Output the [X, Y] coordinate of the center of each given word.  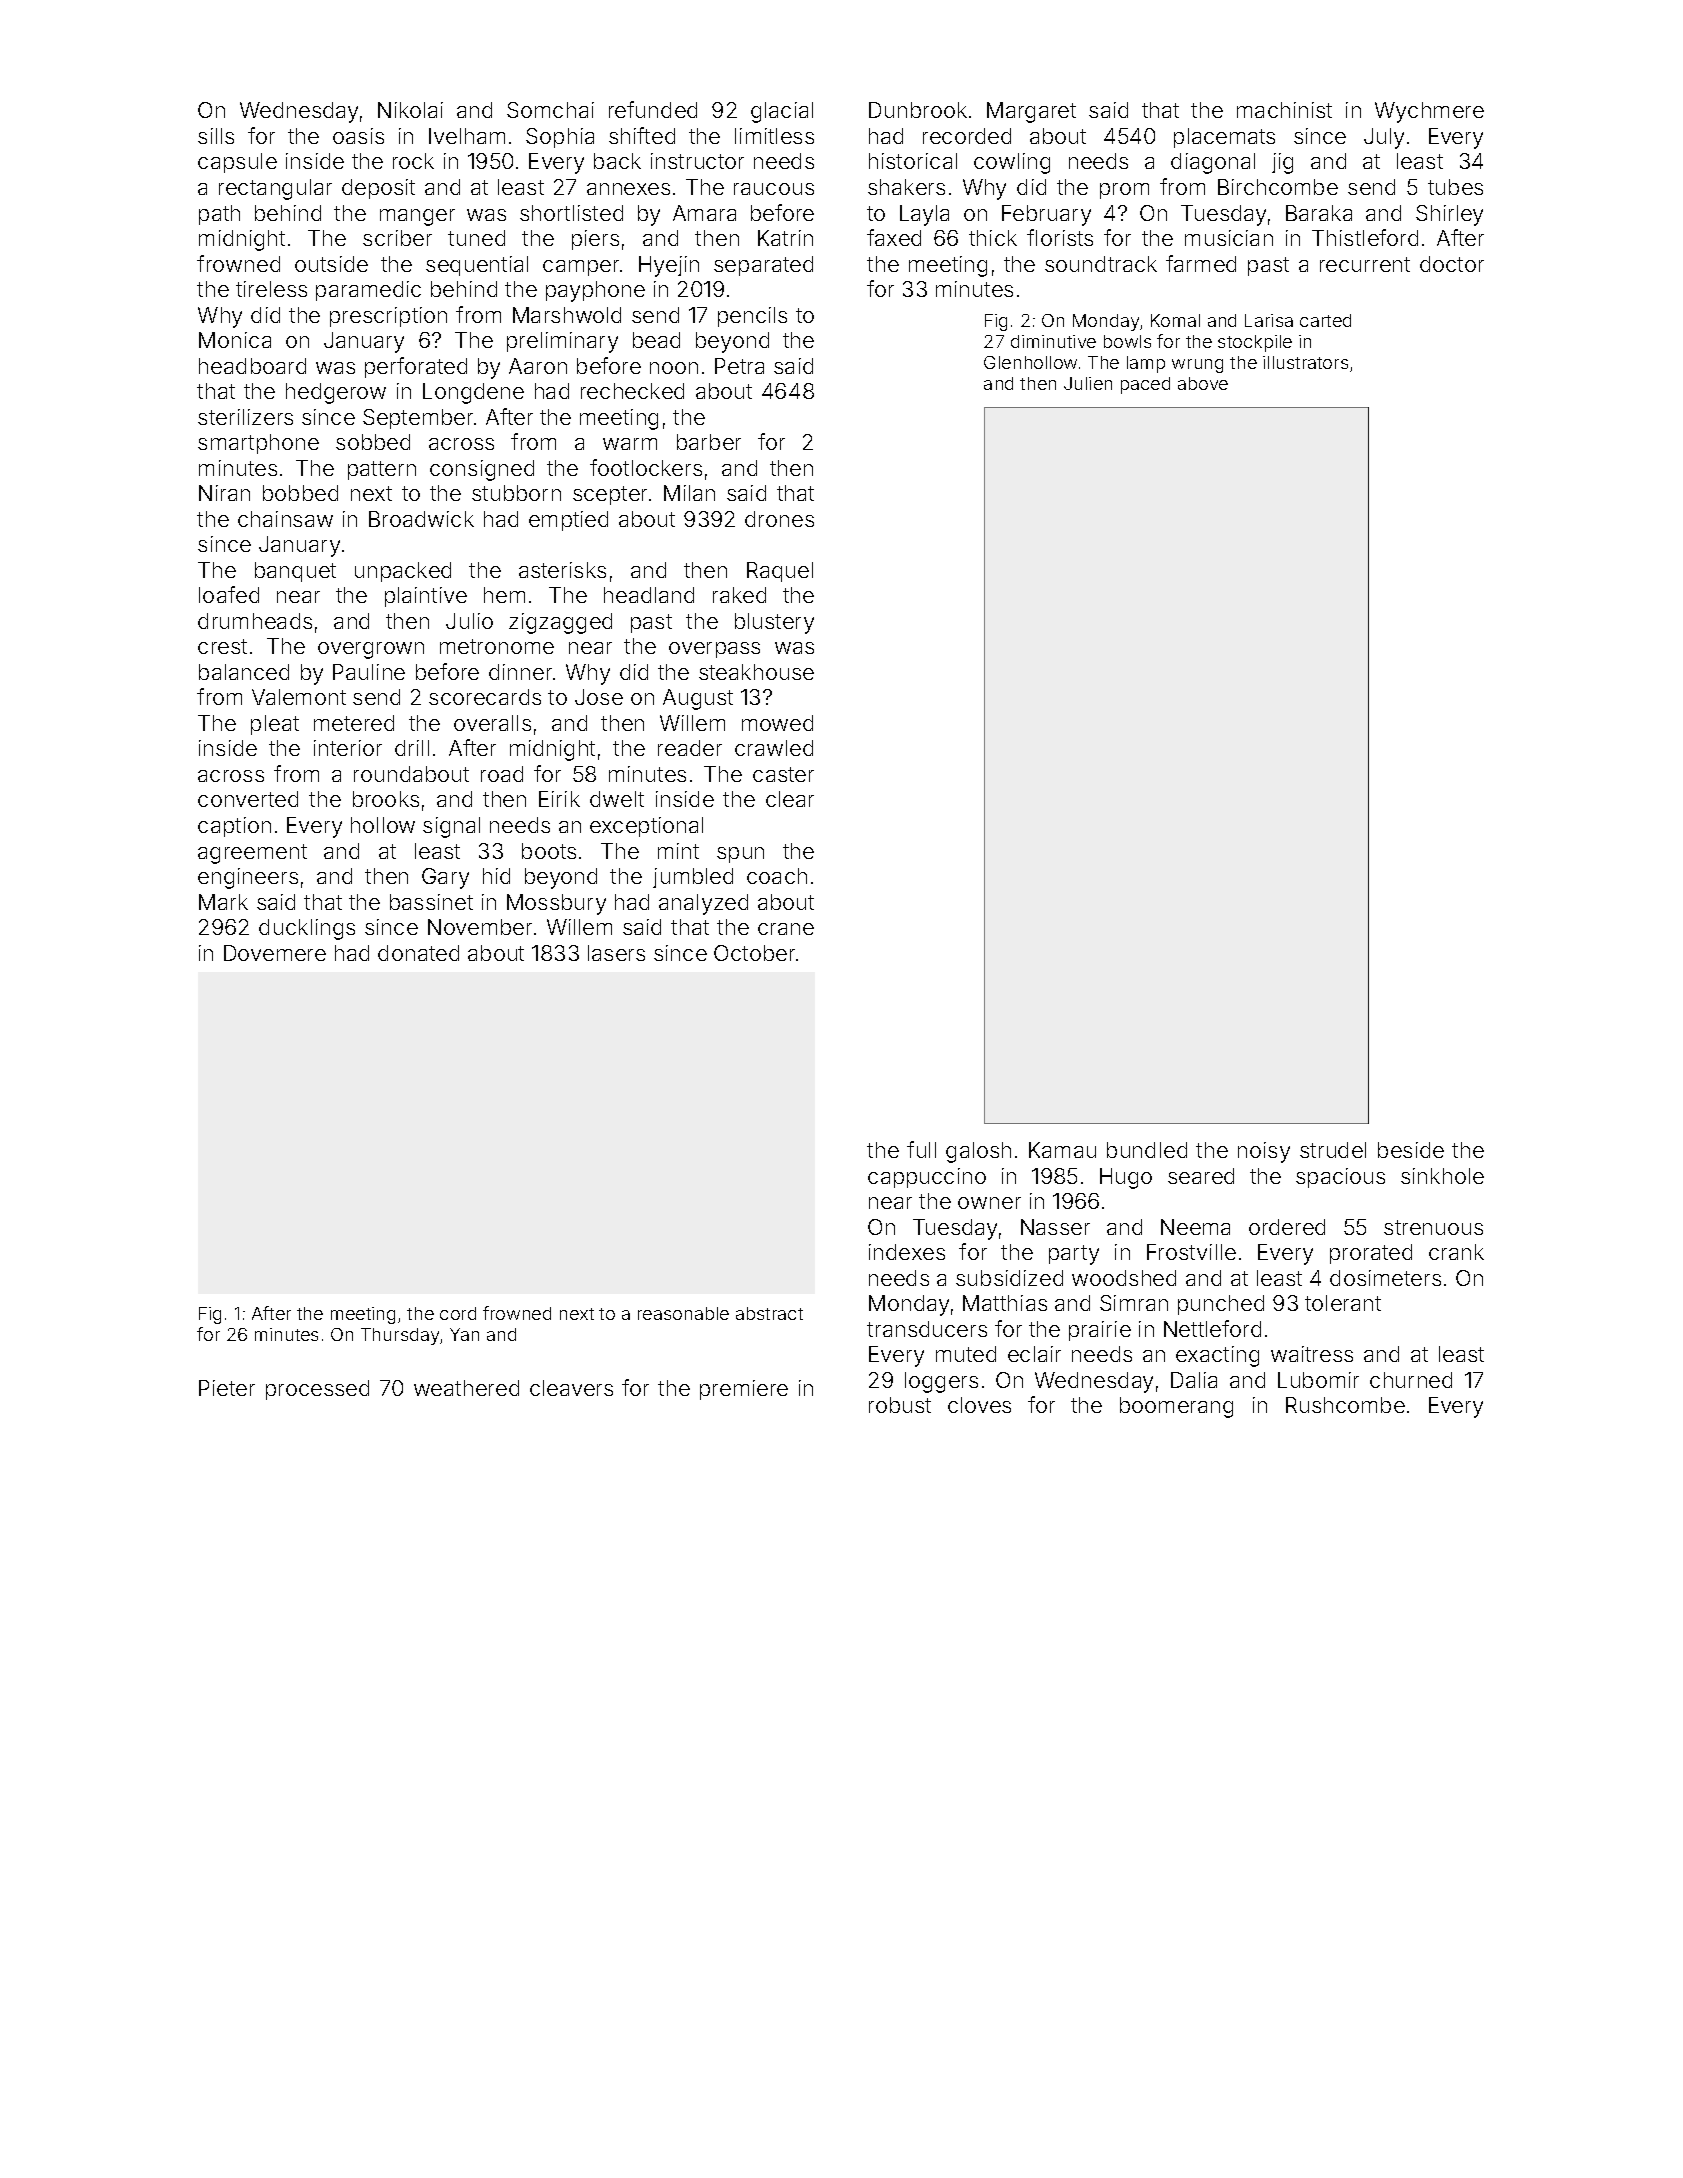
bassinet [431, 902]
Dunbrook [918, 110]
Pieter [227, 1388]
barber [709, 442]
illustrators [1305, 362]
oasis [358, 136]
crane [786, 929]
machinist [1284, 110]
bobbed [300, 493]
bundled [1147, 1150]
